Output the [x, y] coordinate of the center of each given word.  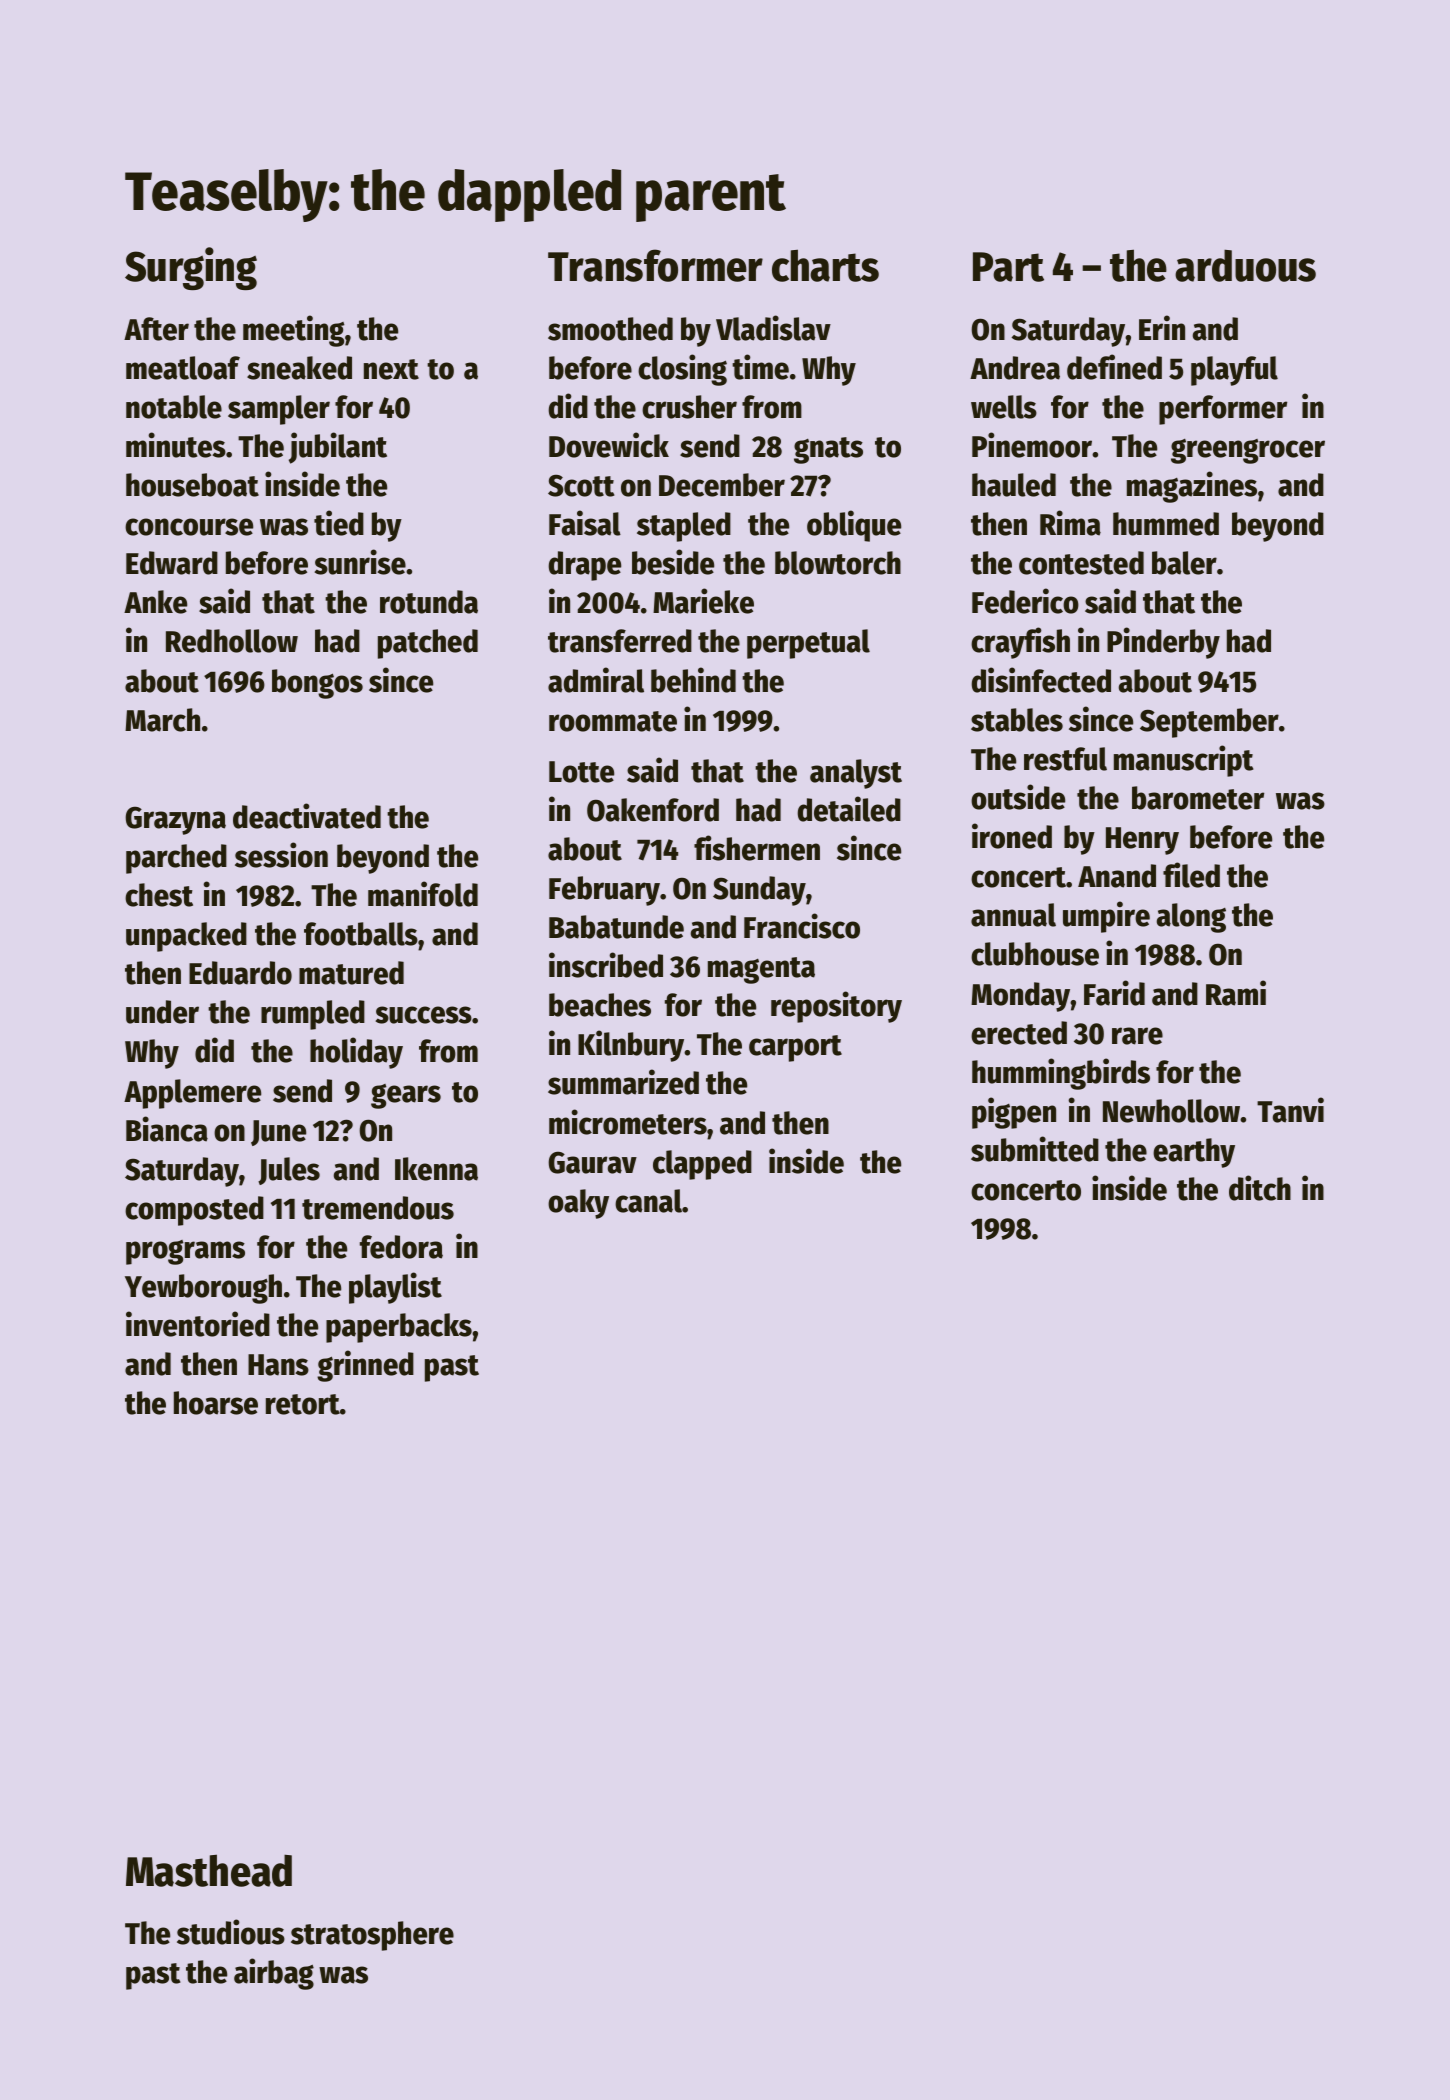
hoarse [216, 1403]
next [391, 369]
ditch [1260, 1188]
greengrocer [1248, 451]
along [1191, 918]
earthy [1194, 1153]
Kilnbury [631, 1046]
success [424, 1015]
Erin [1162, 327]
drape [584, 566]
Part [1008, 267]
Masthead [209, 1870]
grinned [365, 1366]
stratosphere [372, 1936]
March [162, 720]
